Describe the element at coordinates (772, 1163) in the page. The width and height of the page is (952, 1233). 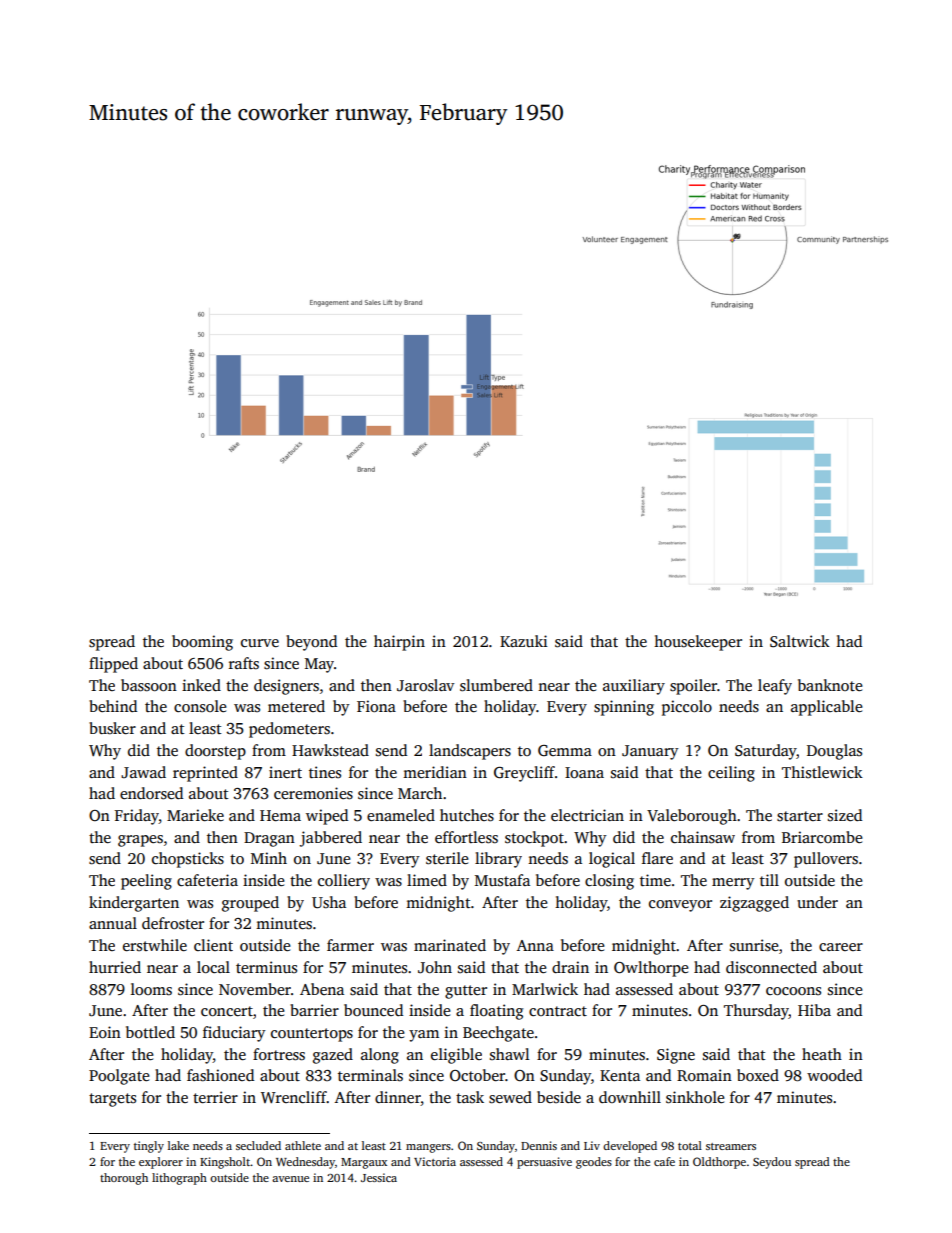
I see `Seydou` at that location.
